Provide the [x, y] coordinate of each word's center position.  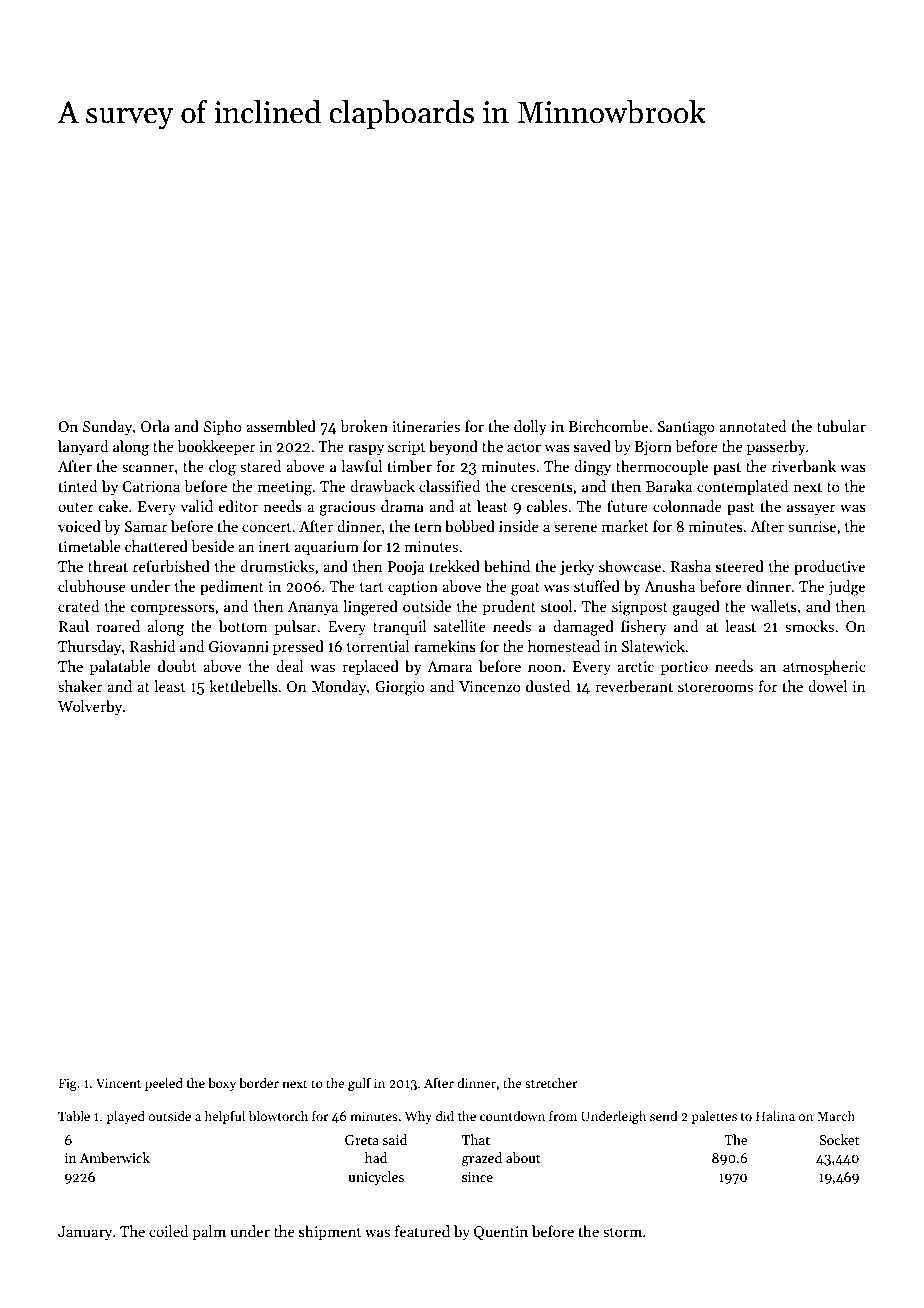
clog [222, 468]
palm [209, 1232]
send [663, 1116]
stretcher [551, 1083]
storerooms [715, 687]
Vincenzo [490, 686]
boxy [222, 1084]
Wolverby [90, 707]
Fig [68, 1084]
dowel [827, 686]
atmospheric [824, 667]
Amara [449, 666]
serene [575, 528]
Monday [339, 687]
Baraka [669, 486]
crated [79, 606]
